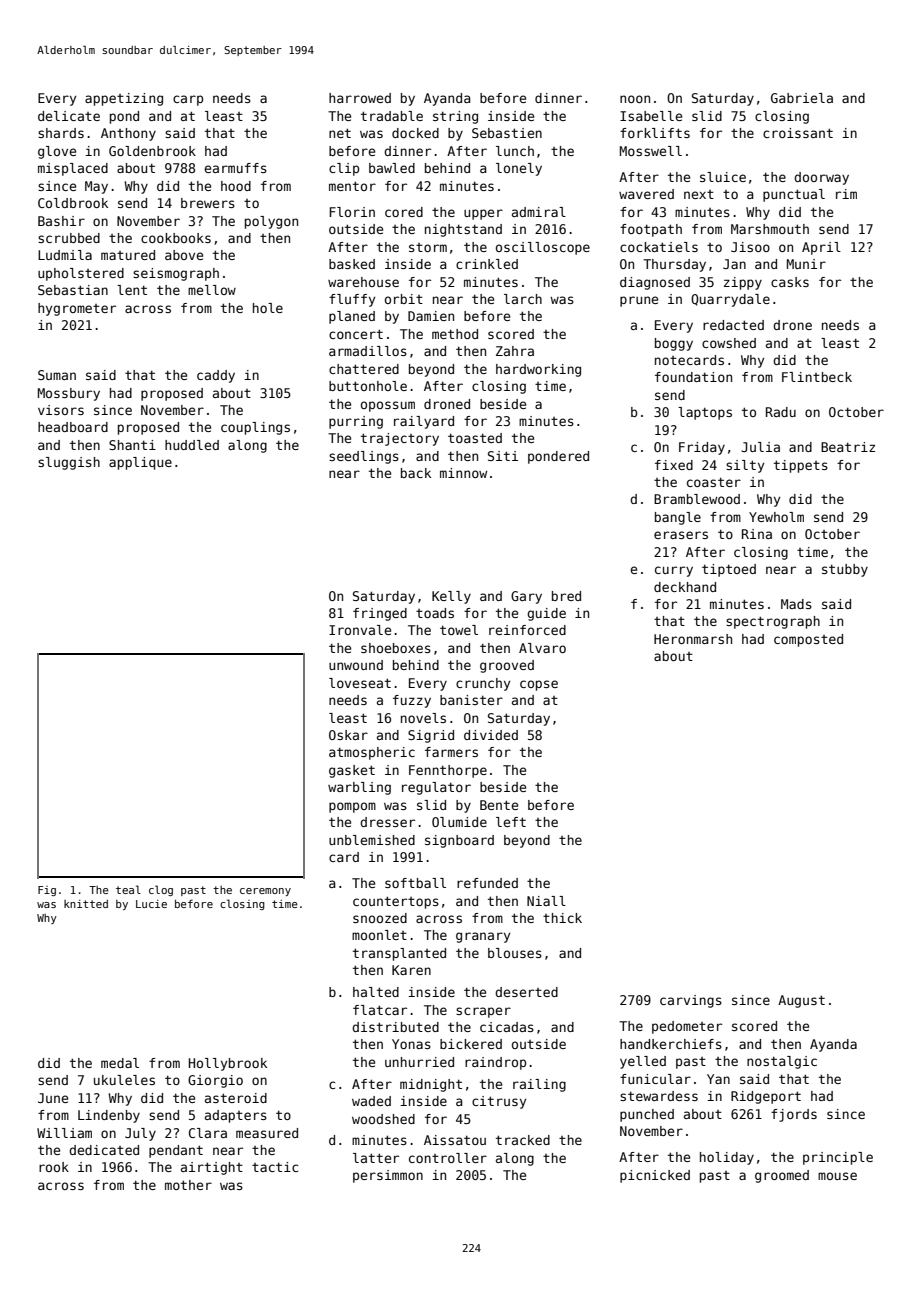  Describe the element at coordinates (360, 98) in the document. I see `harrowed` at that location.
